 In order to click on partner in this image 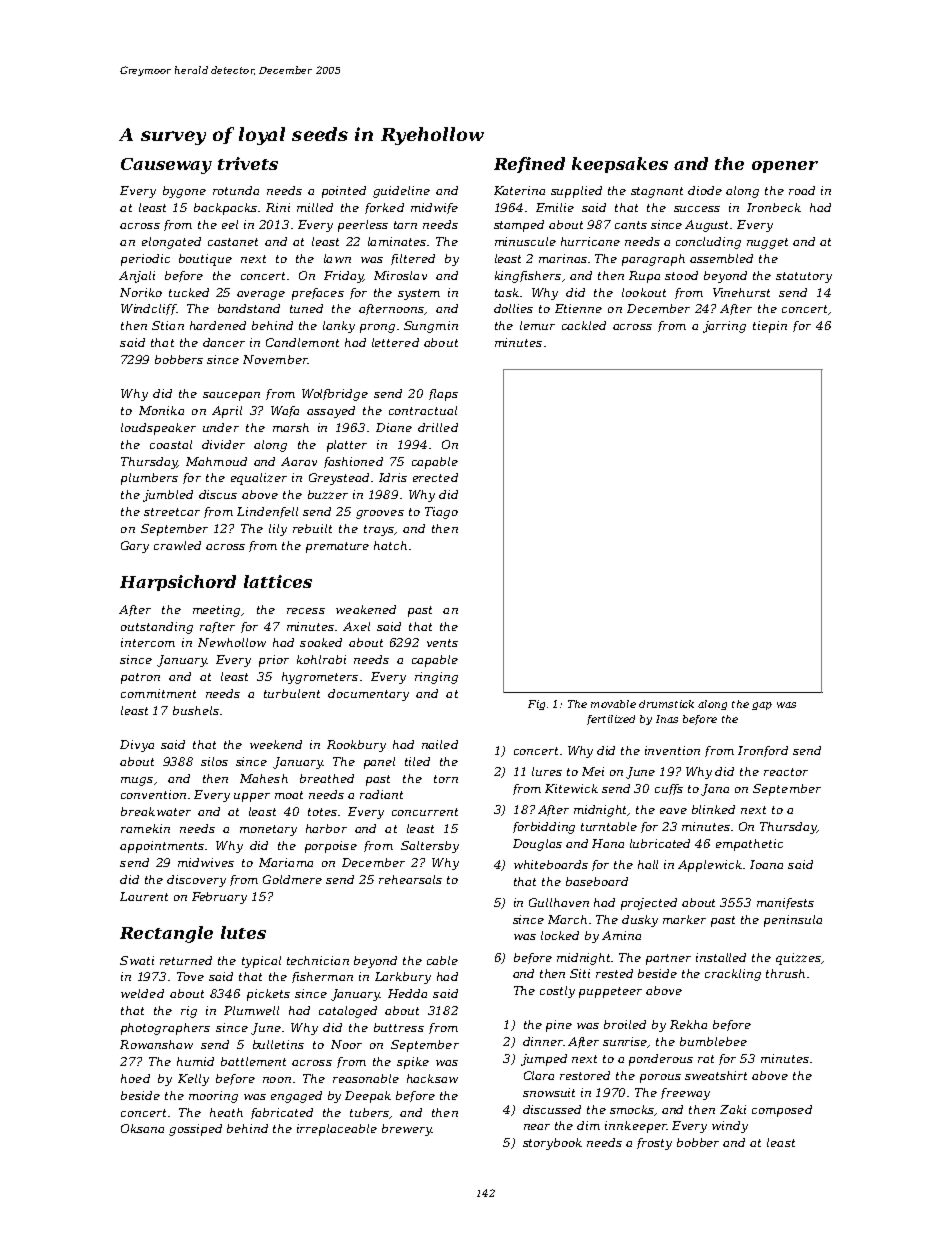, I will do `click(668, 959)`.
